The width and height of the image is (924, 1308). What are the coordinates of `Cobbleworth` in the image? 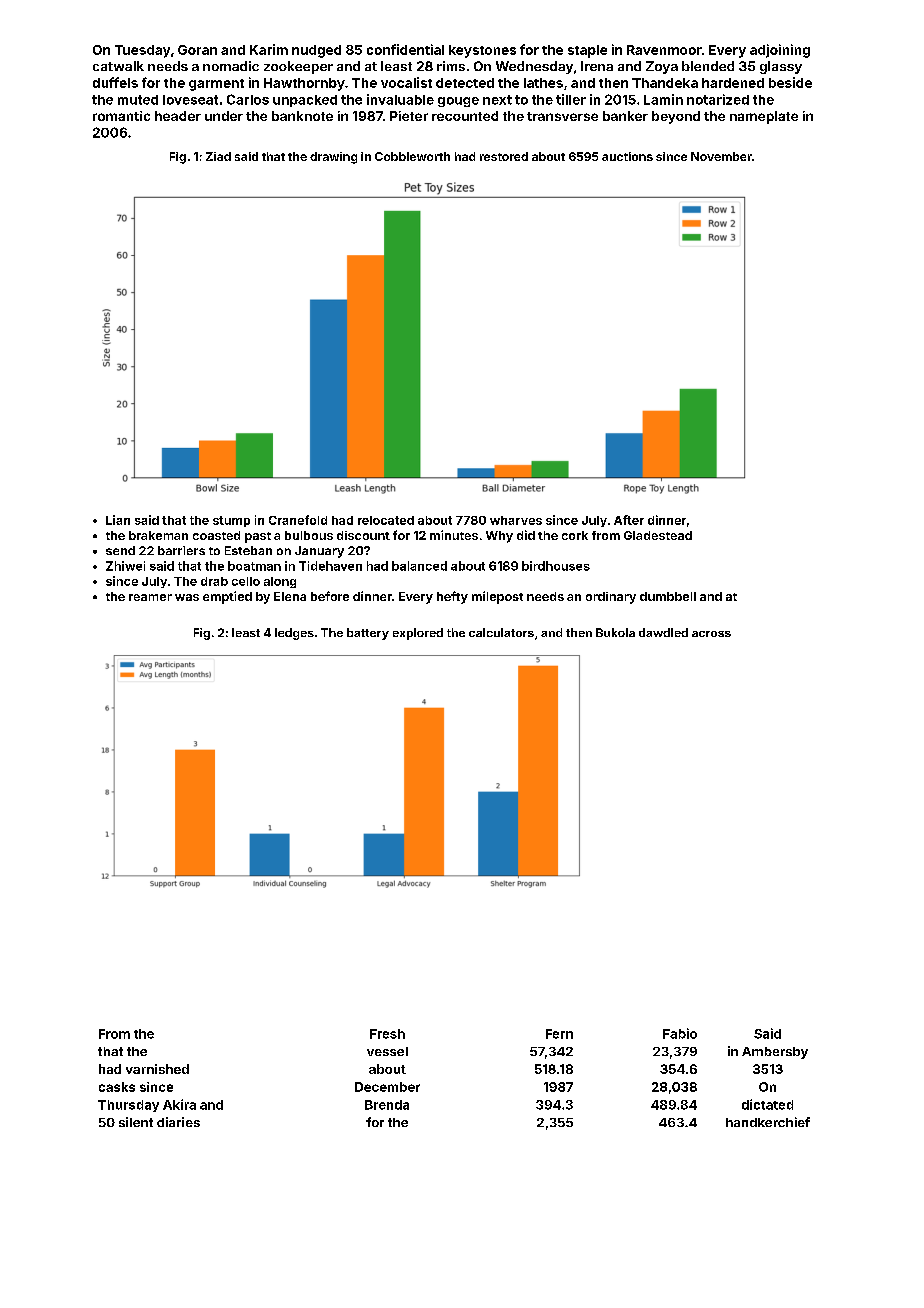 It's located at (412, 156).
